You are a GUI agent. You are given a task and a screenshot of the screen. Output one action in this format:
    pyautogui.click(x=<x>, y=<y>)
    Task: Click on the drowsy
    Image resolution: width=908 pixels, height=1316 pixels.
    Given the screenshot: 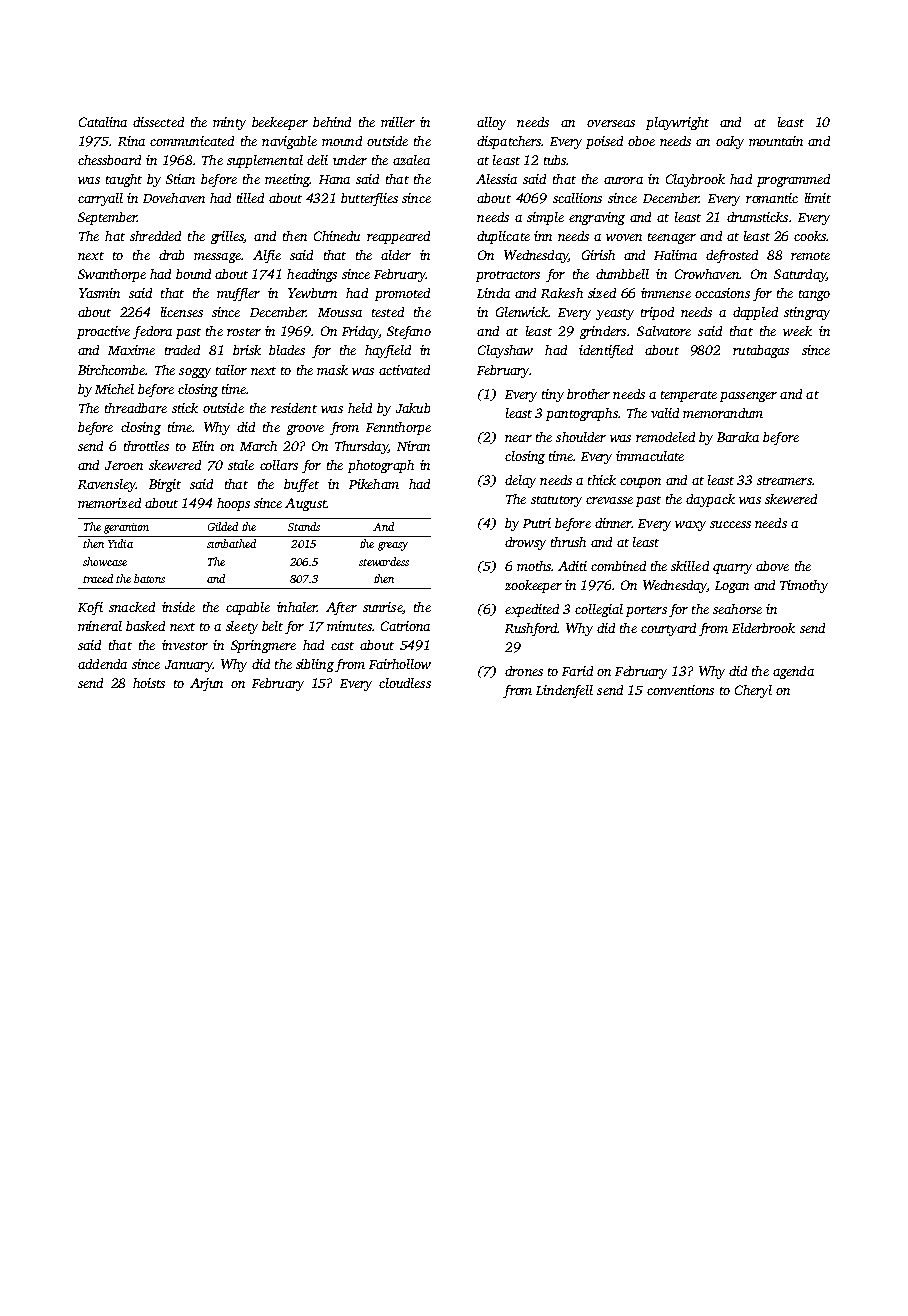 What is the action you would take?
    pyautogui.click(x=525, y=543)
